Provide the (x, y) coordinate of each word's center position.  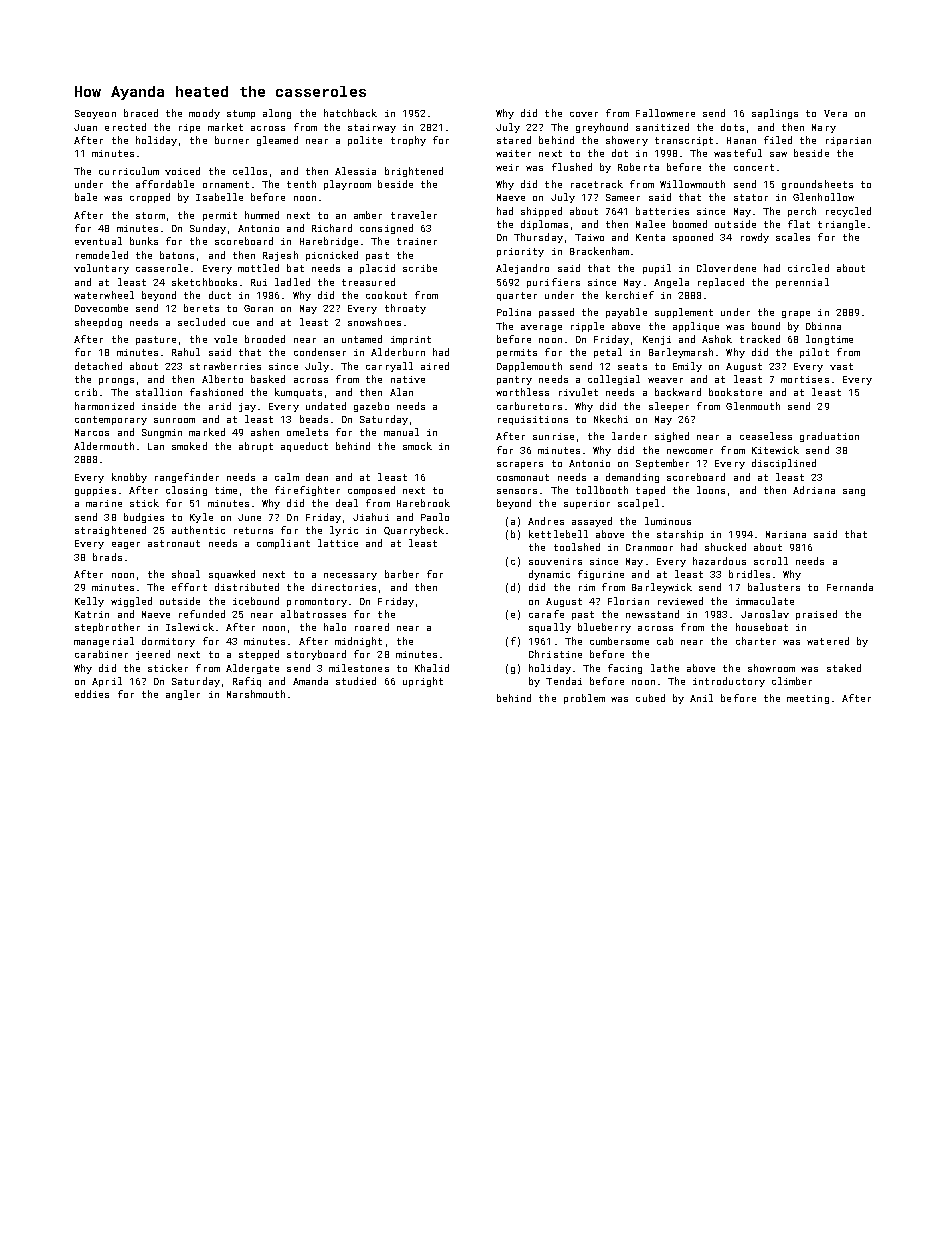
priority (520, 252)
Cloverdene (726, 268)
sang (854, 492)
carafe (546, 614)
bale (86, 197)
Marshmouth (256, 694)
